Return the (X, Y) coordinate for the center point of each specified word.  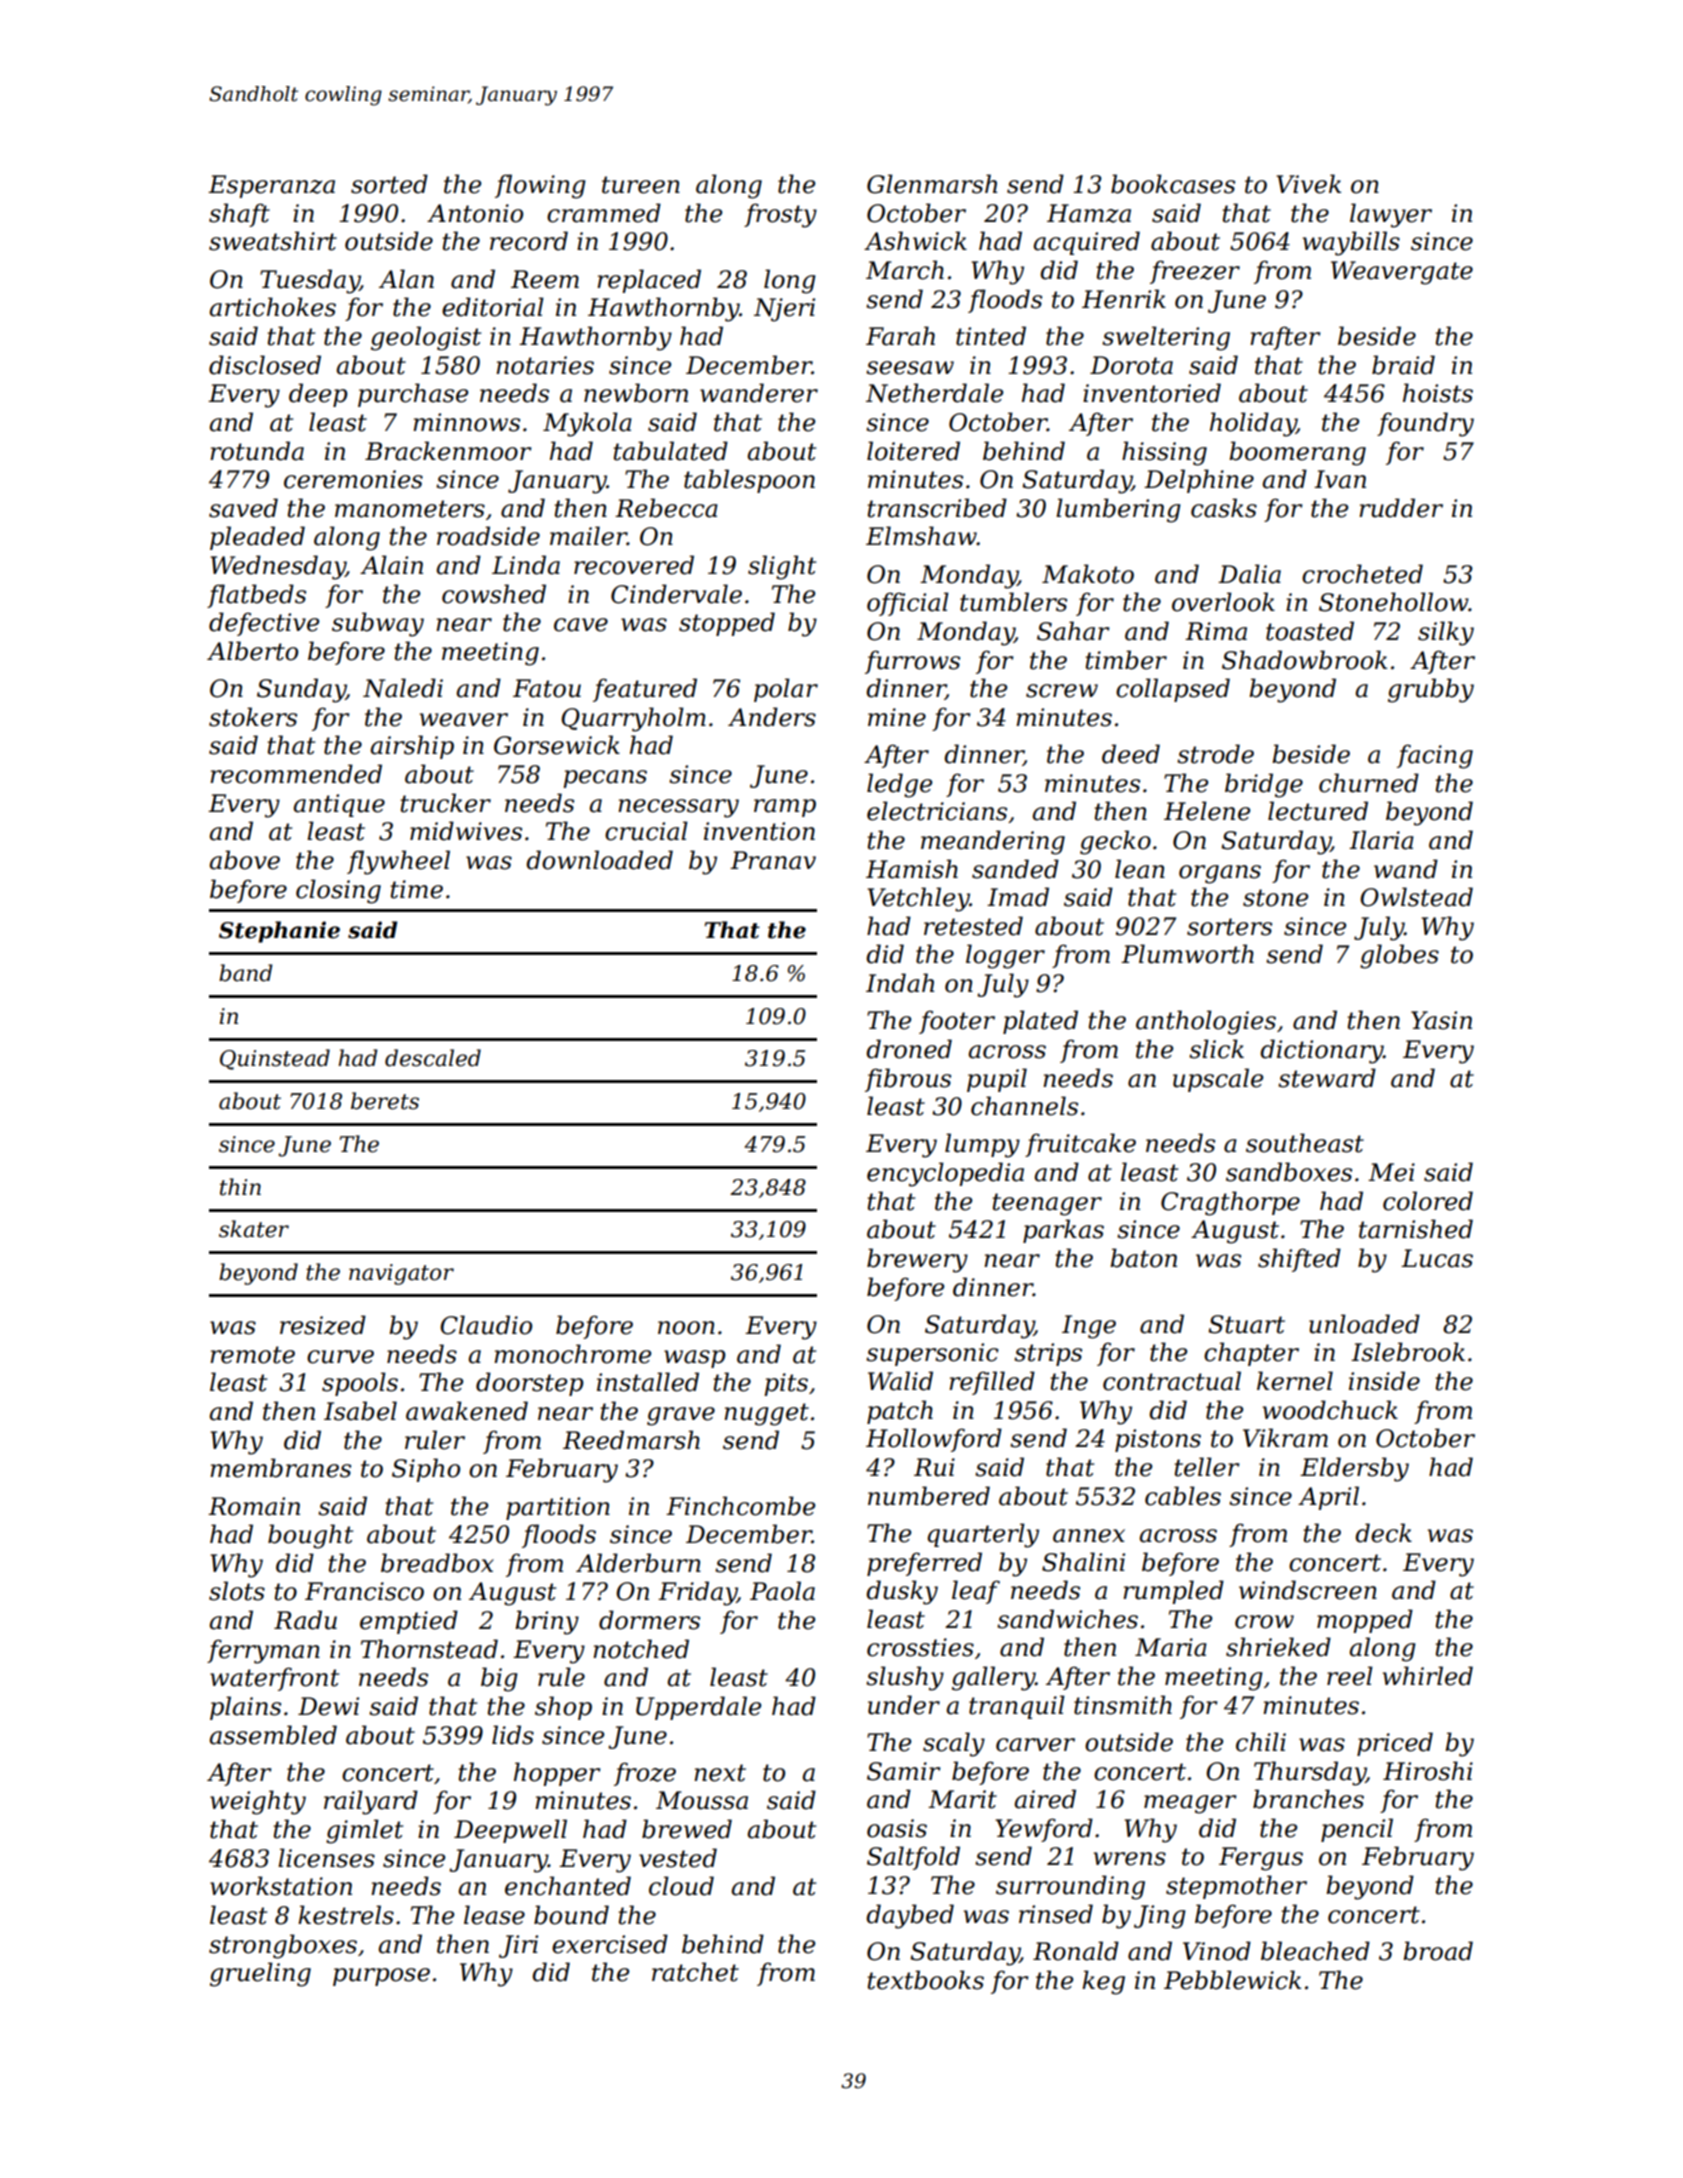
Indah (900, 983)
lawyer (1391, 215)
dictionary (1321, 1051)
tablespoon (749, 481)
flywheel (398, 862)
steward (1327, 1078)
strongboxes (283, 1946)
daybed (910, 1916)
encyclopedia (945, 1174)
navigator (401, 1274)
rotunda (257, 451)
